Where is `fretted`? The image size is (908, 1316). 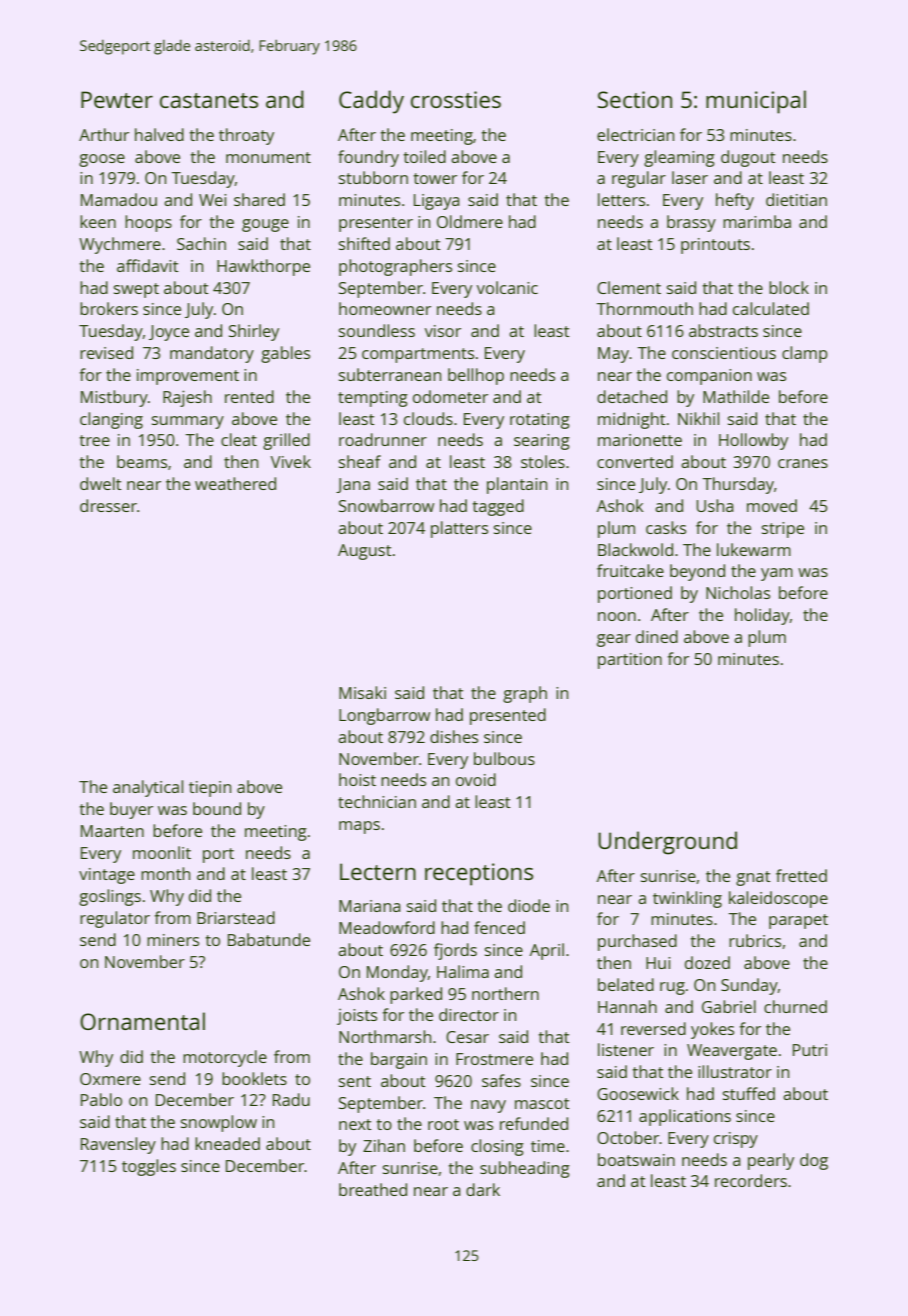
fretted is located at coordinates (801, 875).
